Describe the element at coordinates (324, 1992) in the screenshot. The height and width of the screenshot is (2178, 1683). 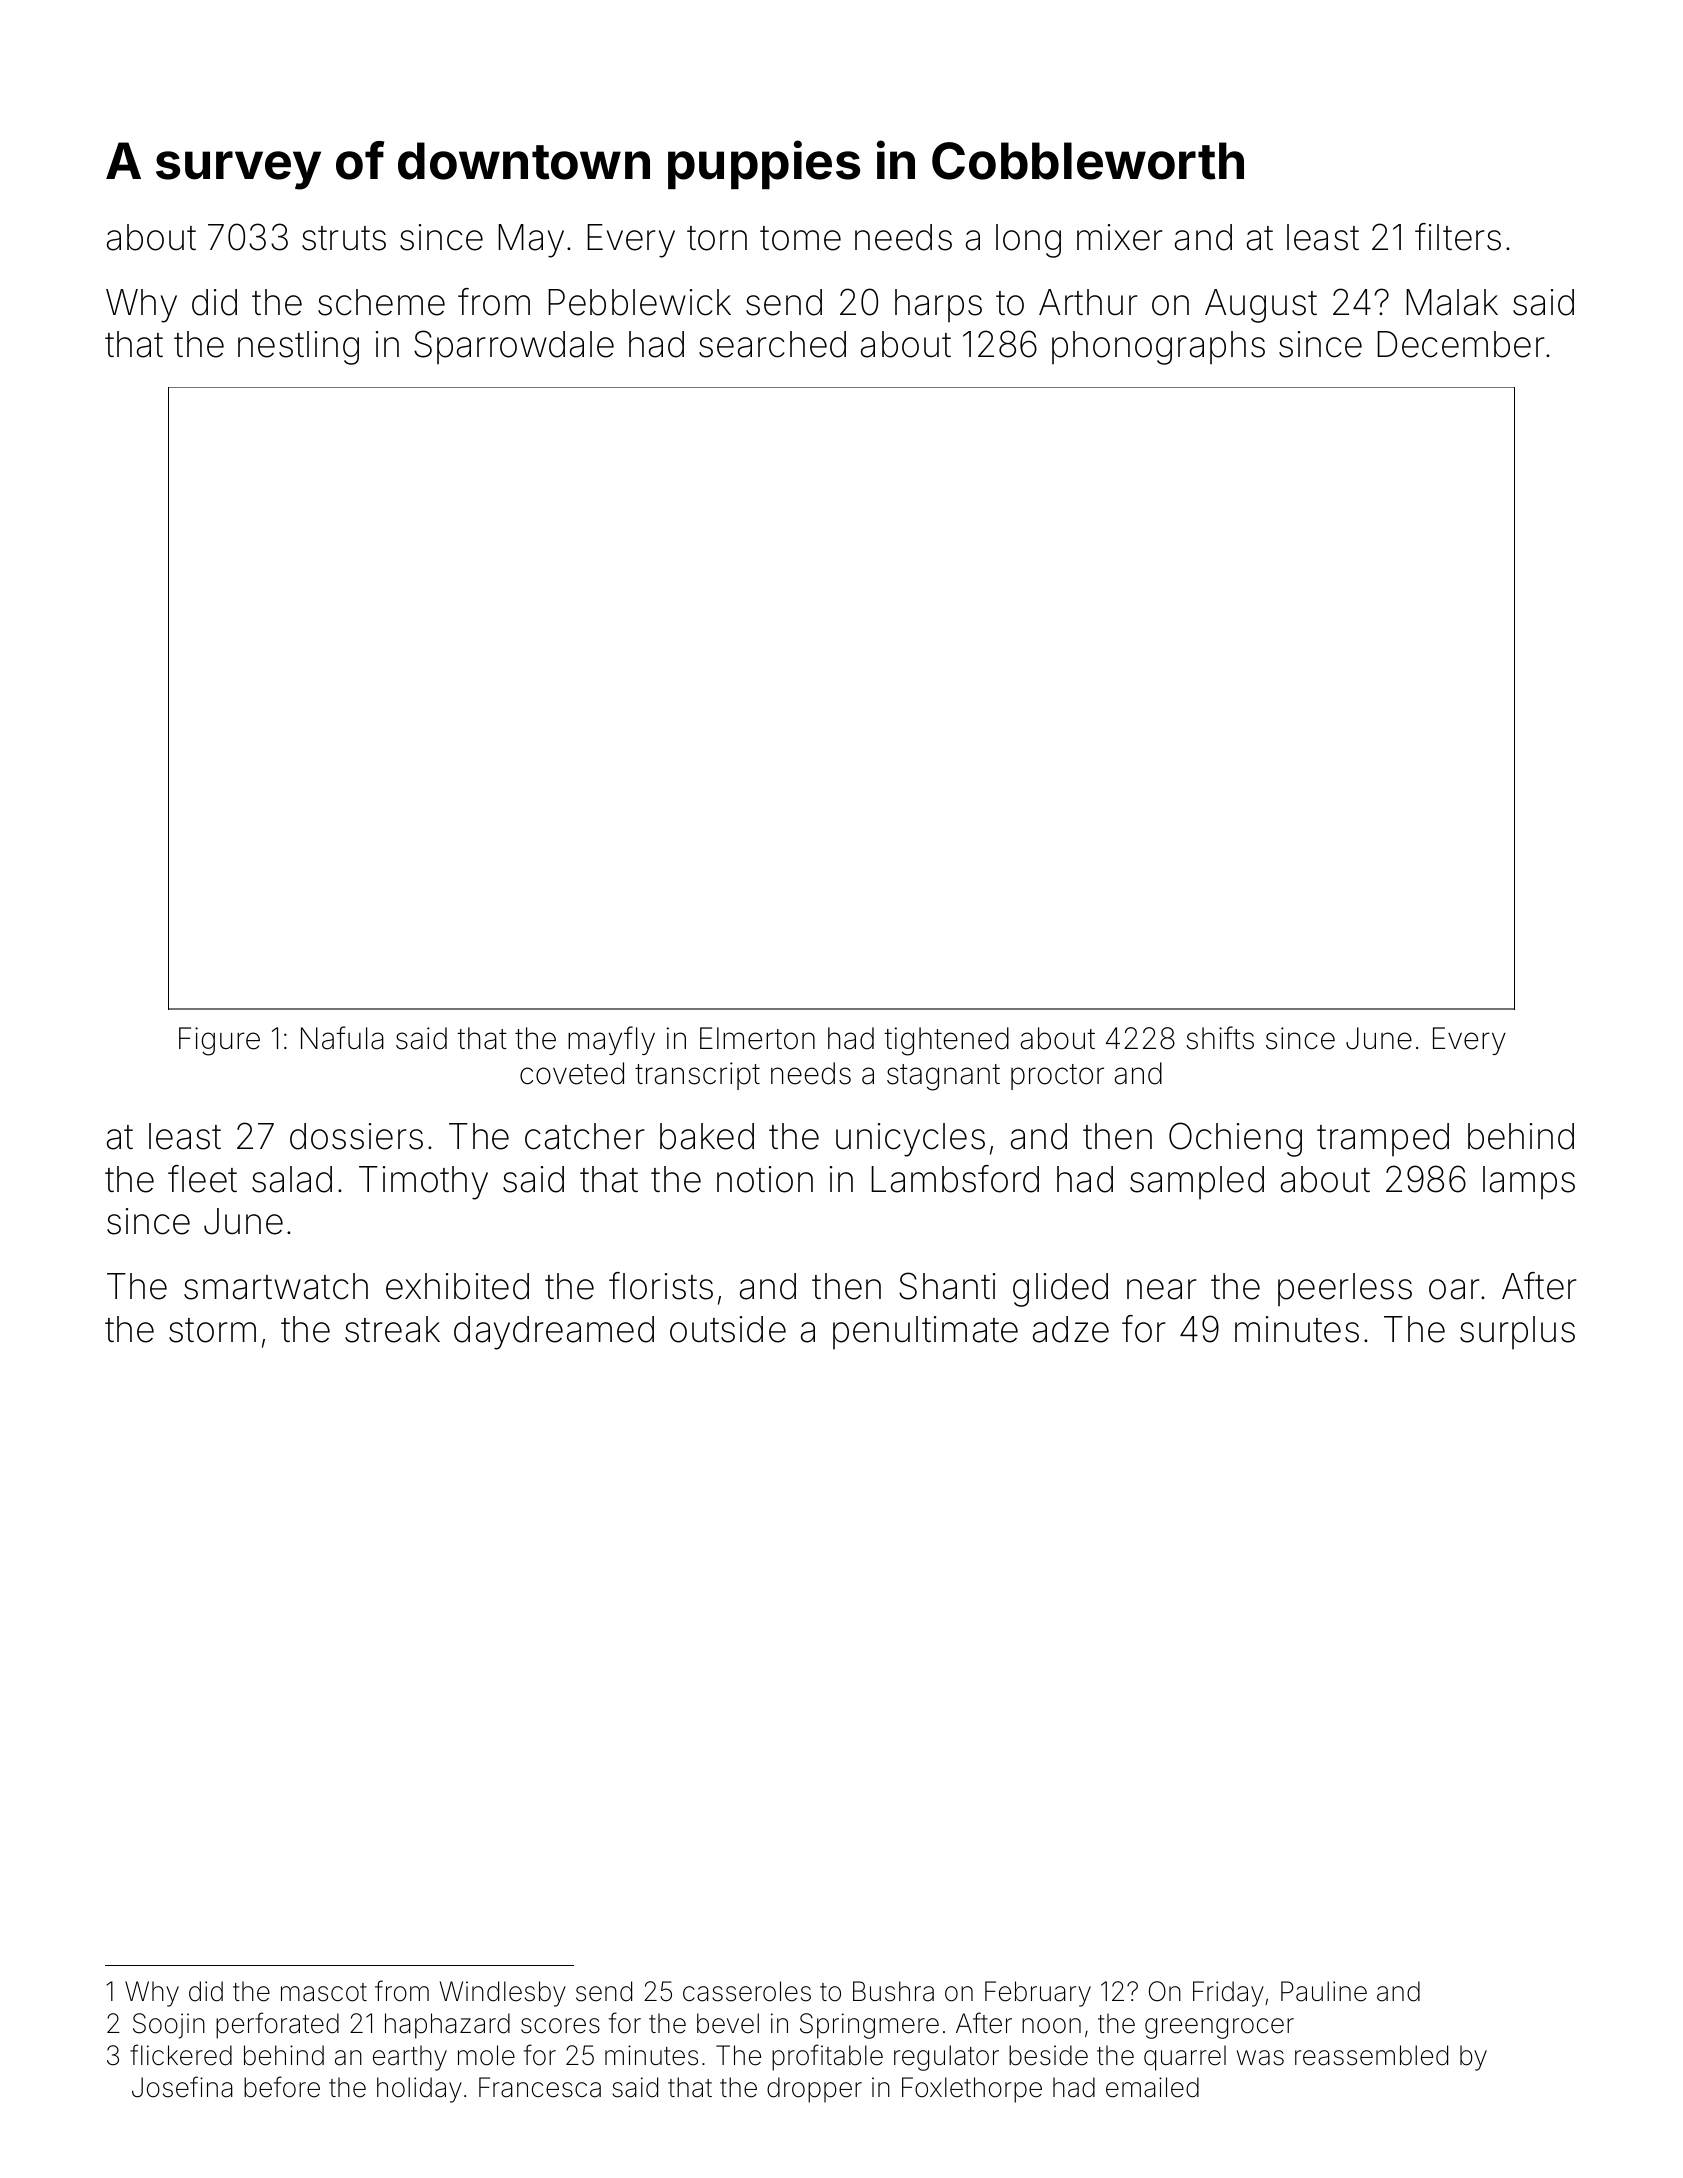
I see `mascot` at that location.
